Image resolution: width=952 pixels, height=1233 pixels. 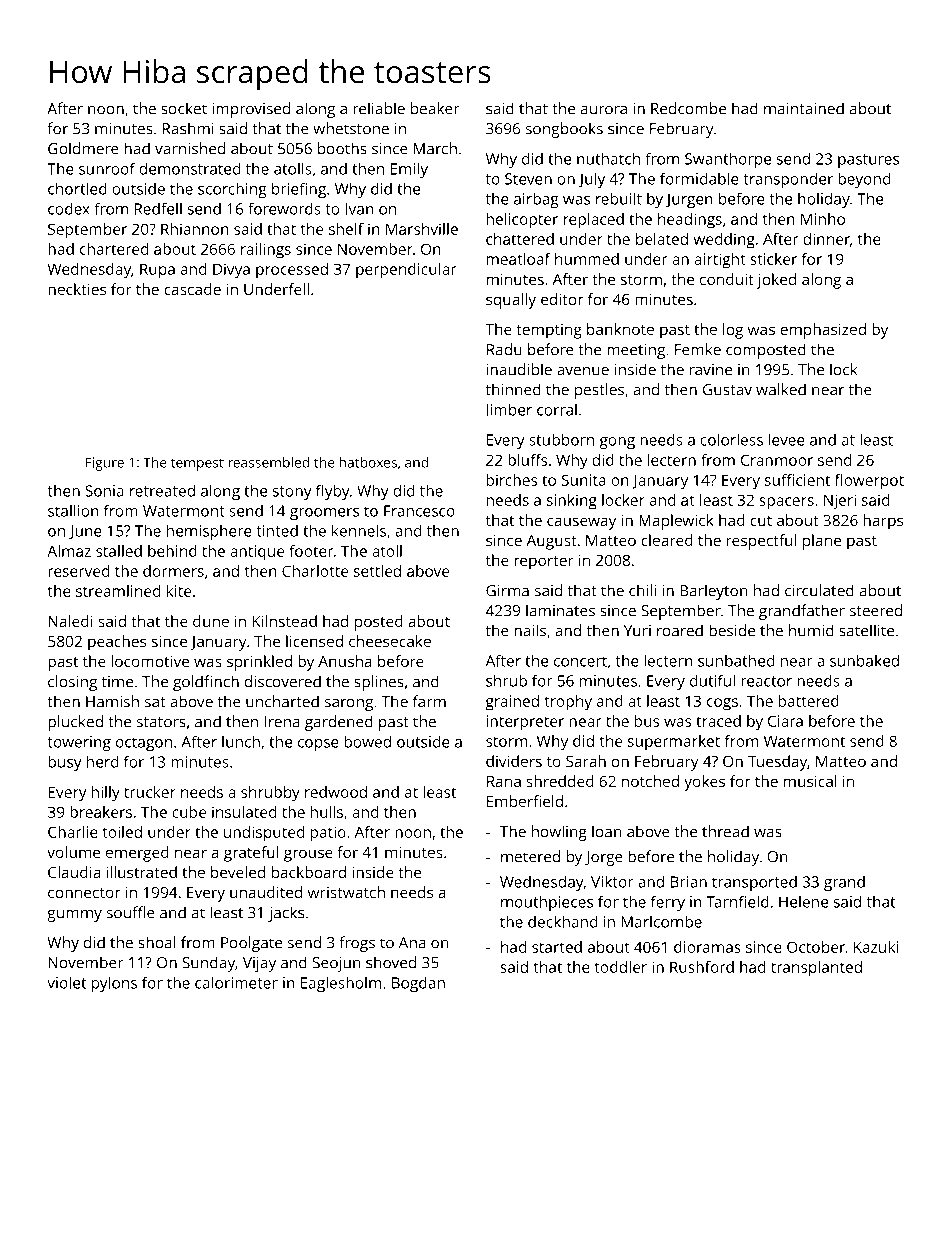 What do you see at coordinates (409, 170) in the document?
I see `Emily` at bounding box center [409, 170].
